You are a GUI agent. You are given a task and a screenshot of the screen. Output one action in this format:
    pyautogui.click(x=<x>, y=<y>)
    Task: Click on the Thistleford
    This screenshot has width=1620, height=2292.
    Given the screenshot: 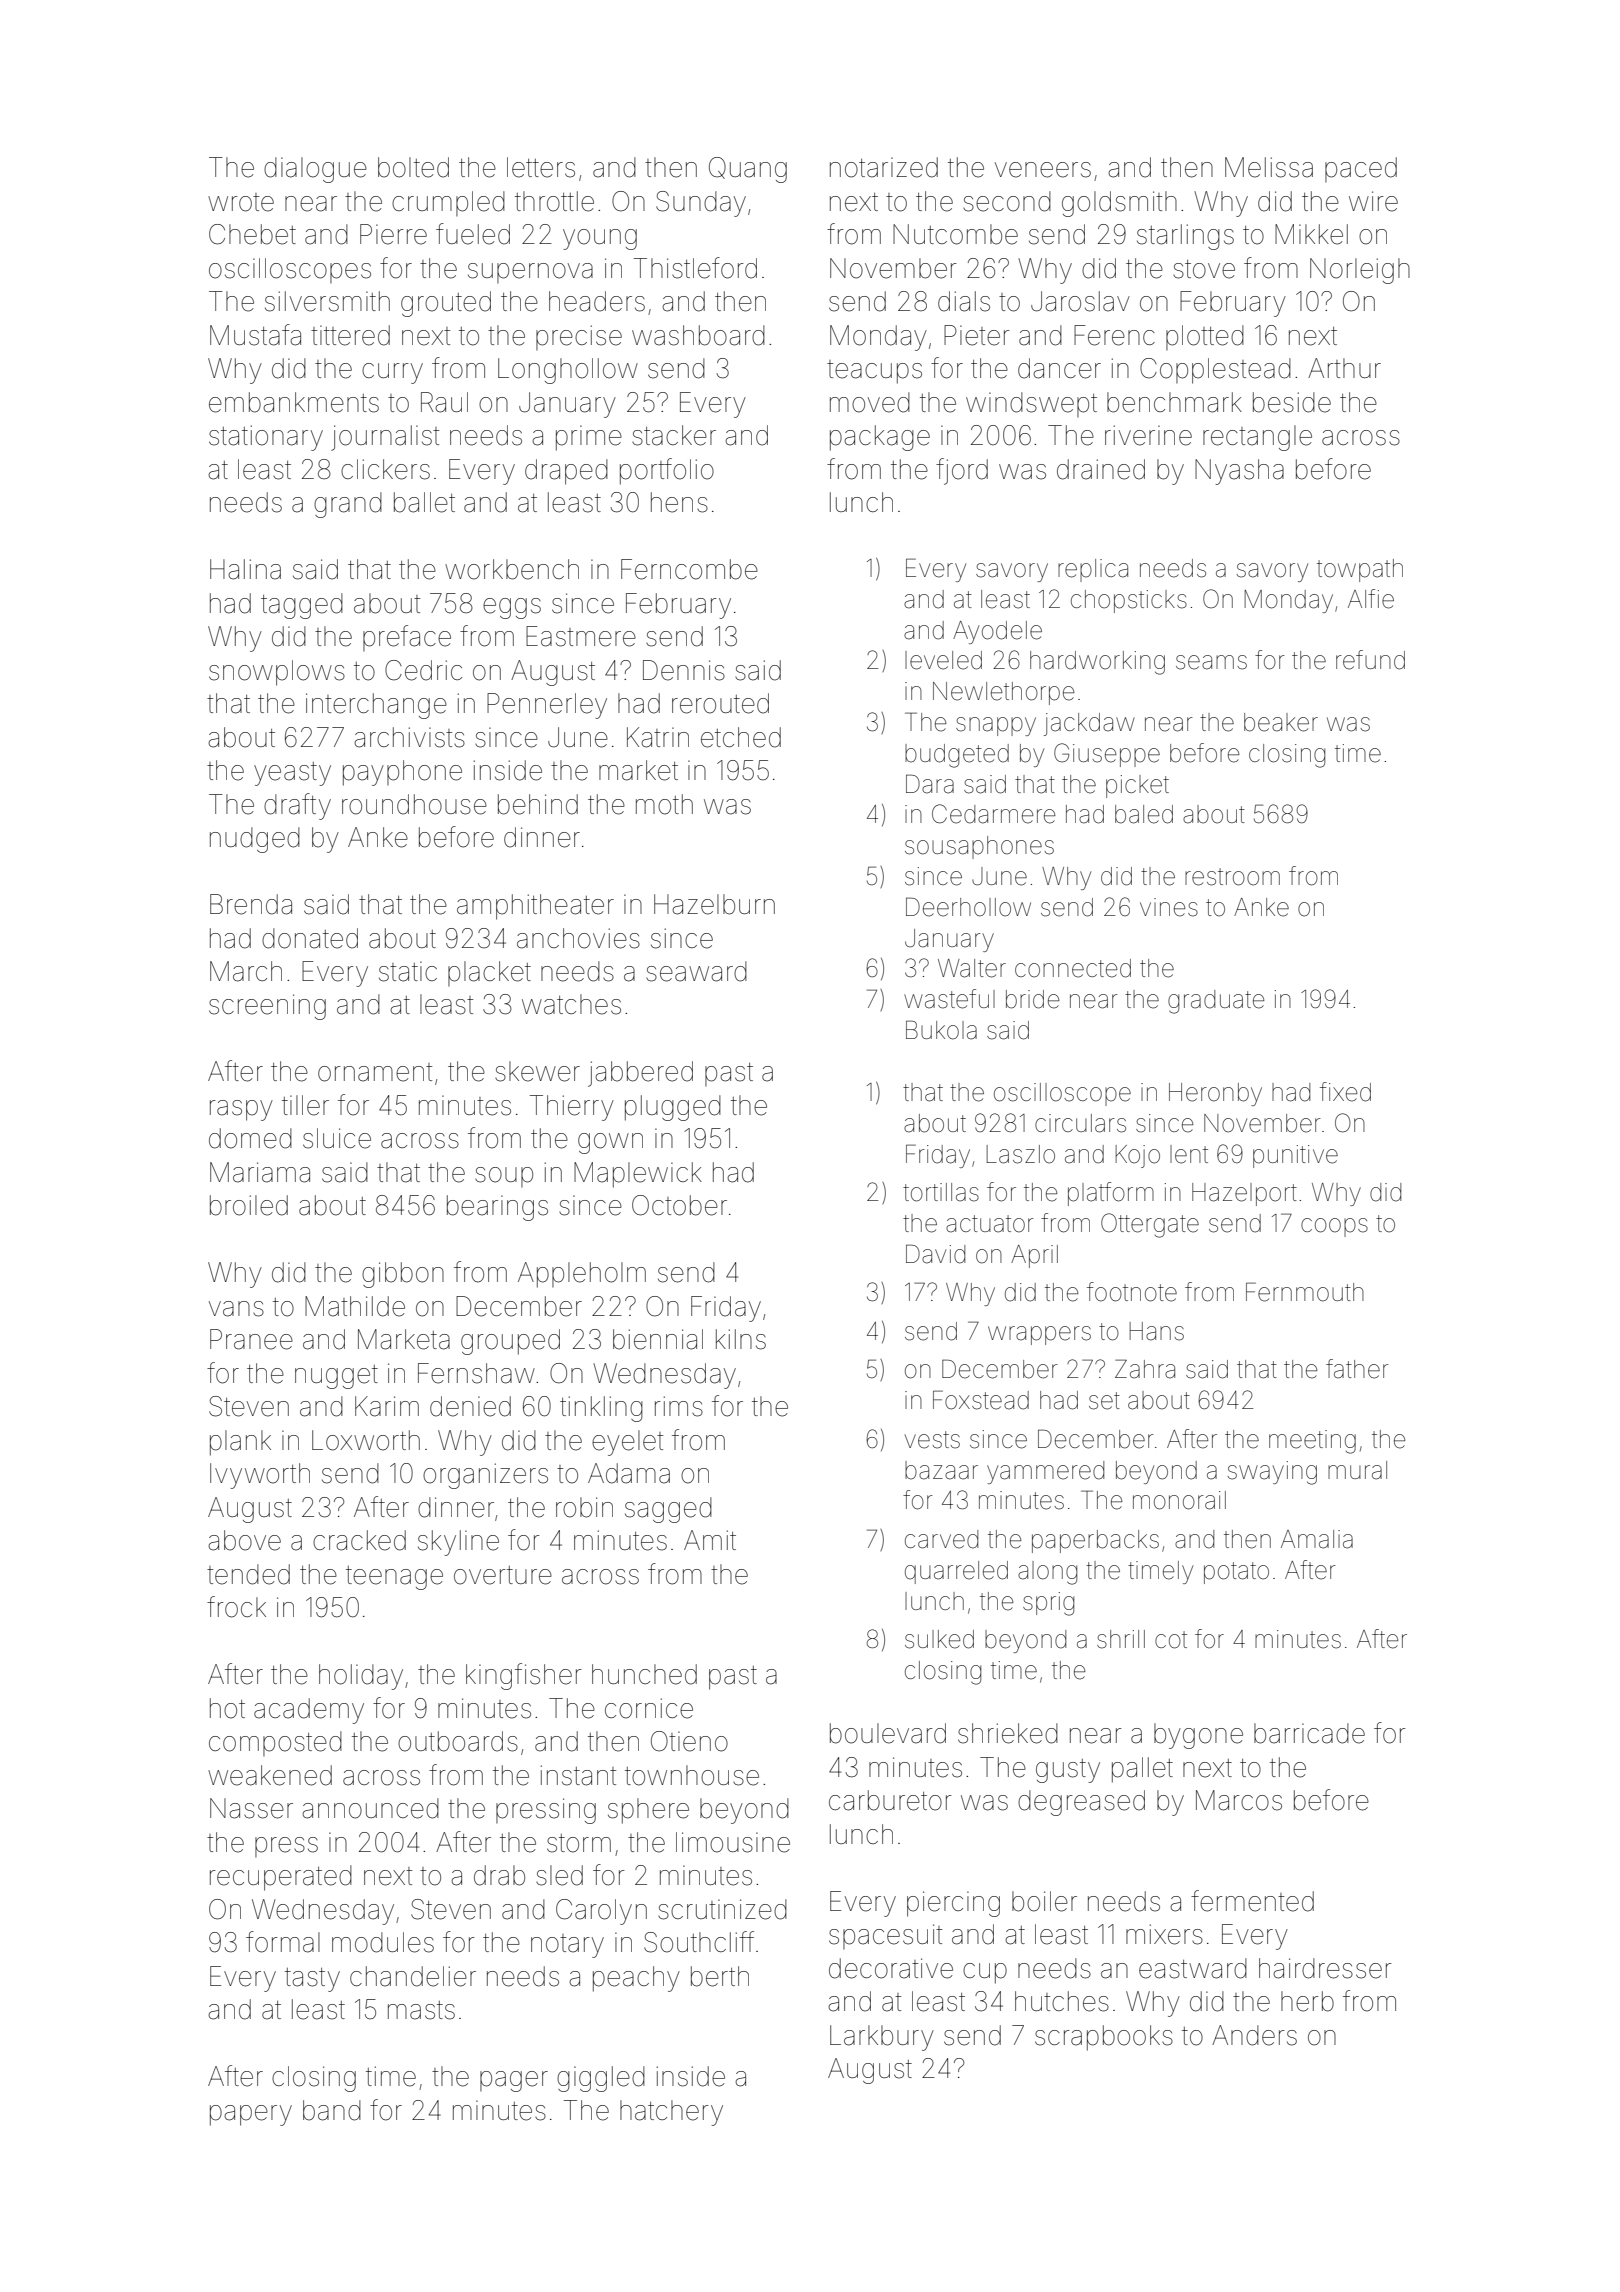 What is the action you would take?
    pyautogui.click(x=695, y=268)
